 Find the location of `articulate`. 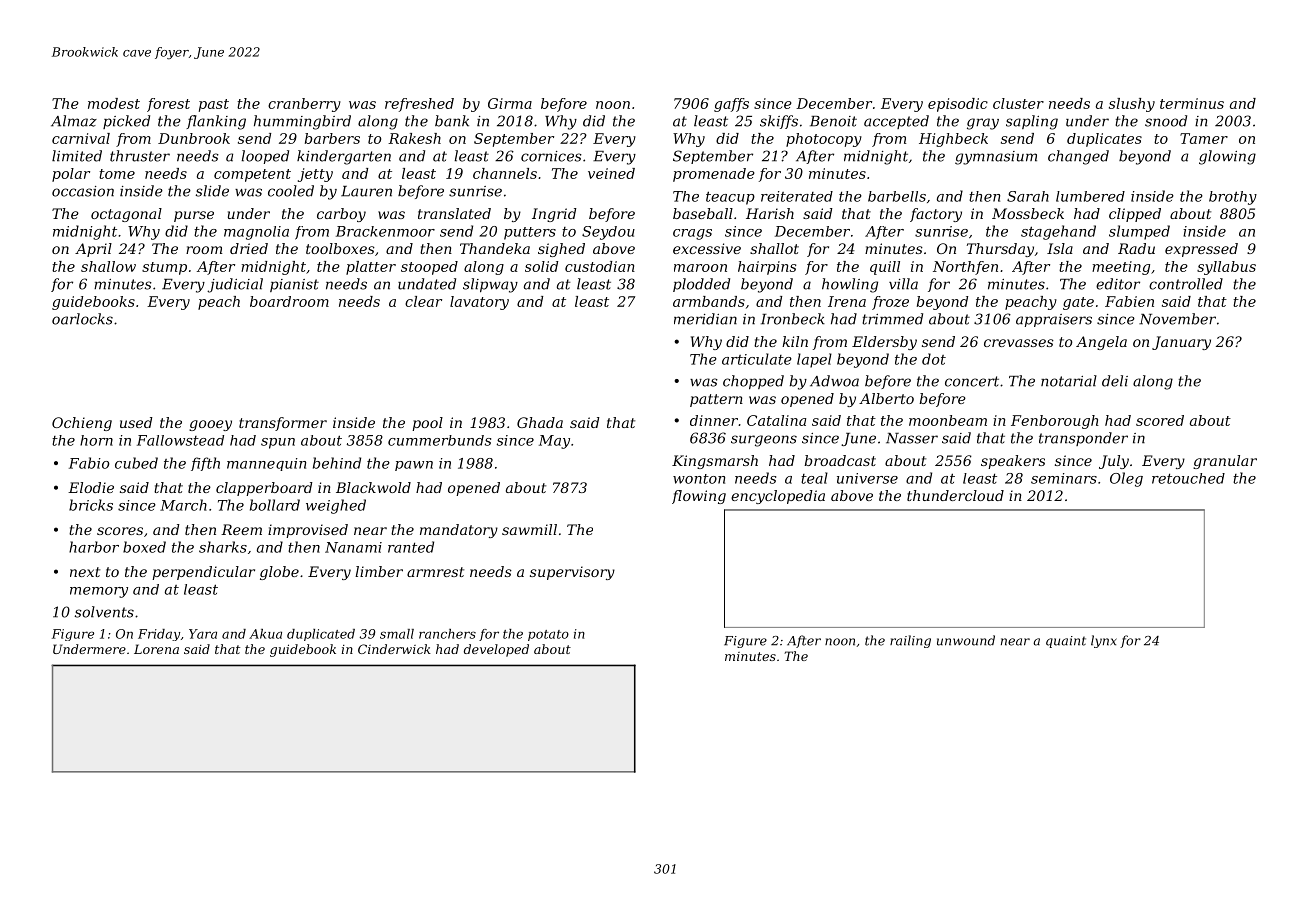

articulate is located at coordinates (757, 359).
